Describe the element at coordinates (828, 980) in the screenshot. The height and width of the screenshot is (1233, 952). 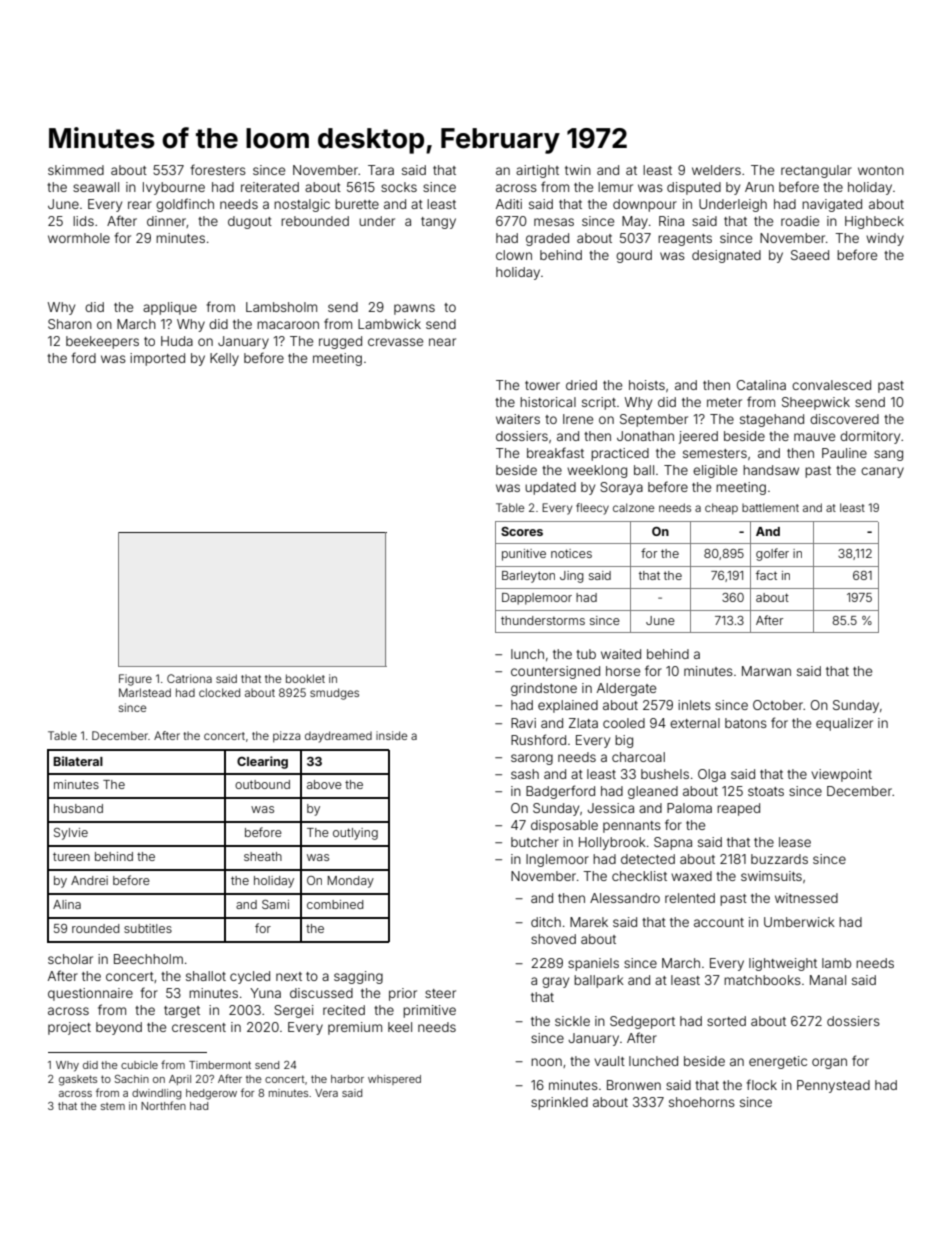
I see `Manal` at that location.
